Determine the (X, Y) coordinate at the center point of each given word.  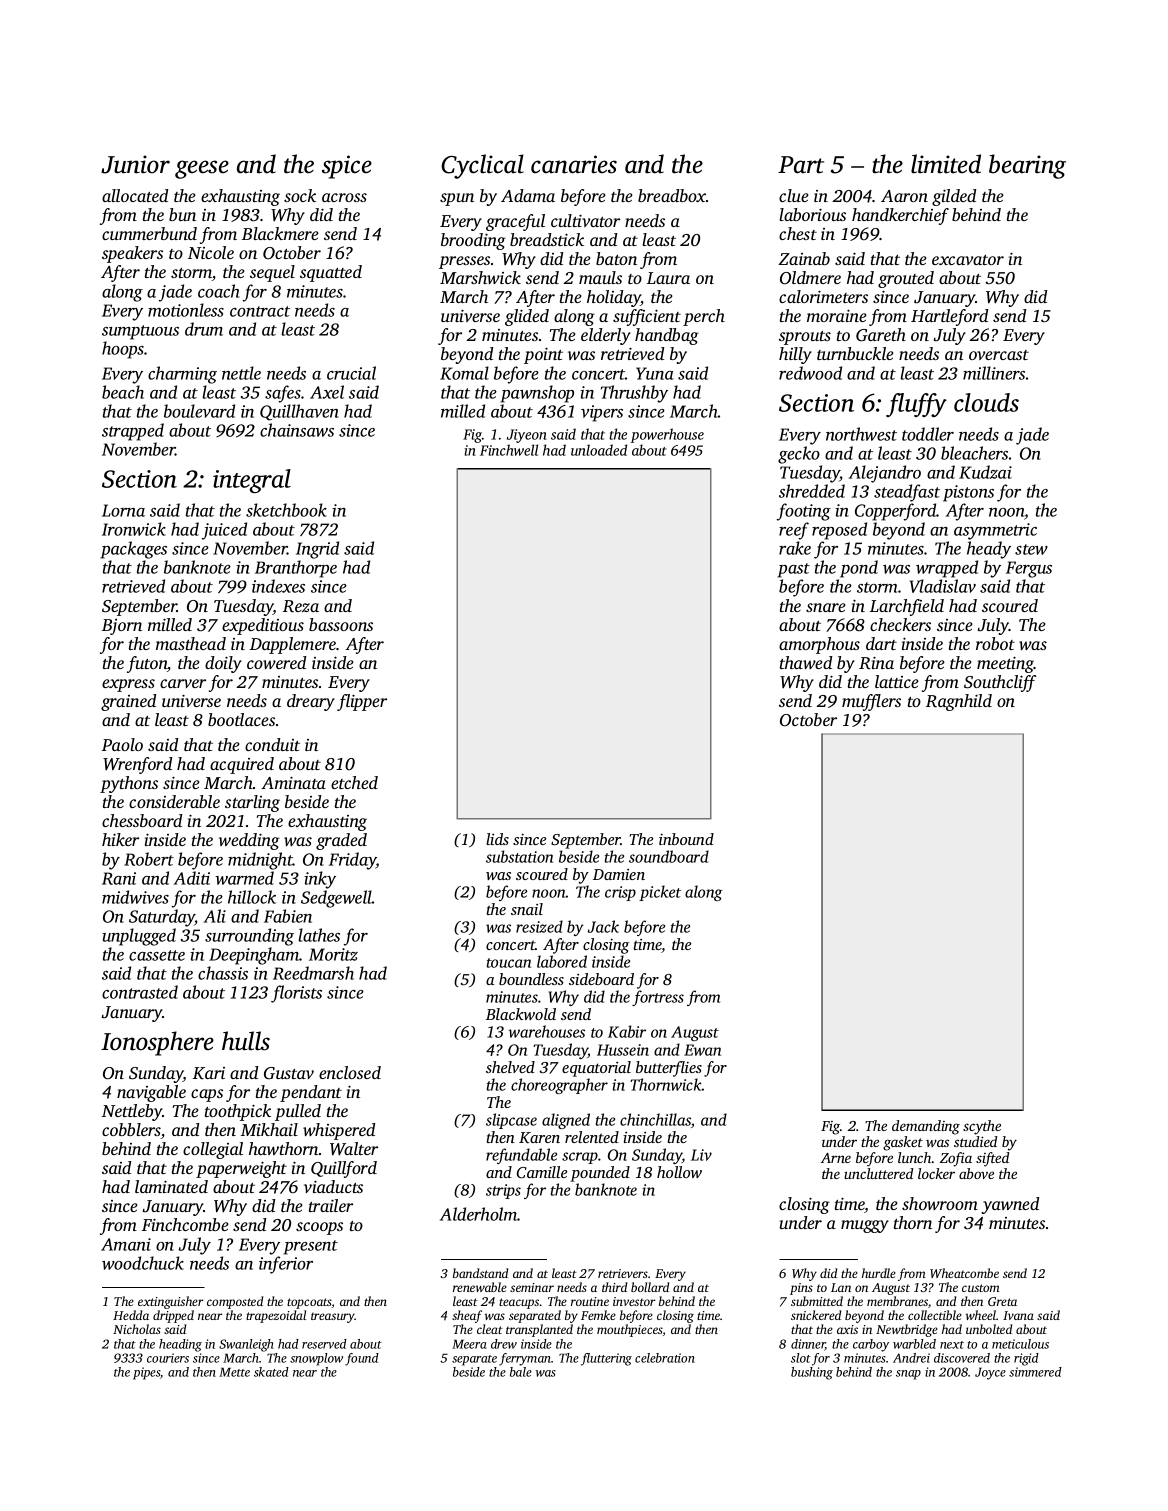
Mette (234, 1372)
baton (616, 258)
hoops (123, 350)
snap (908, 1375)
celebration (665, 1358)
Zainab (804, 258)
